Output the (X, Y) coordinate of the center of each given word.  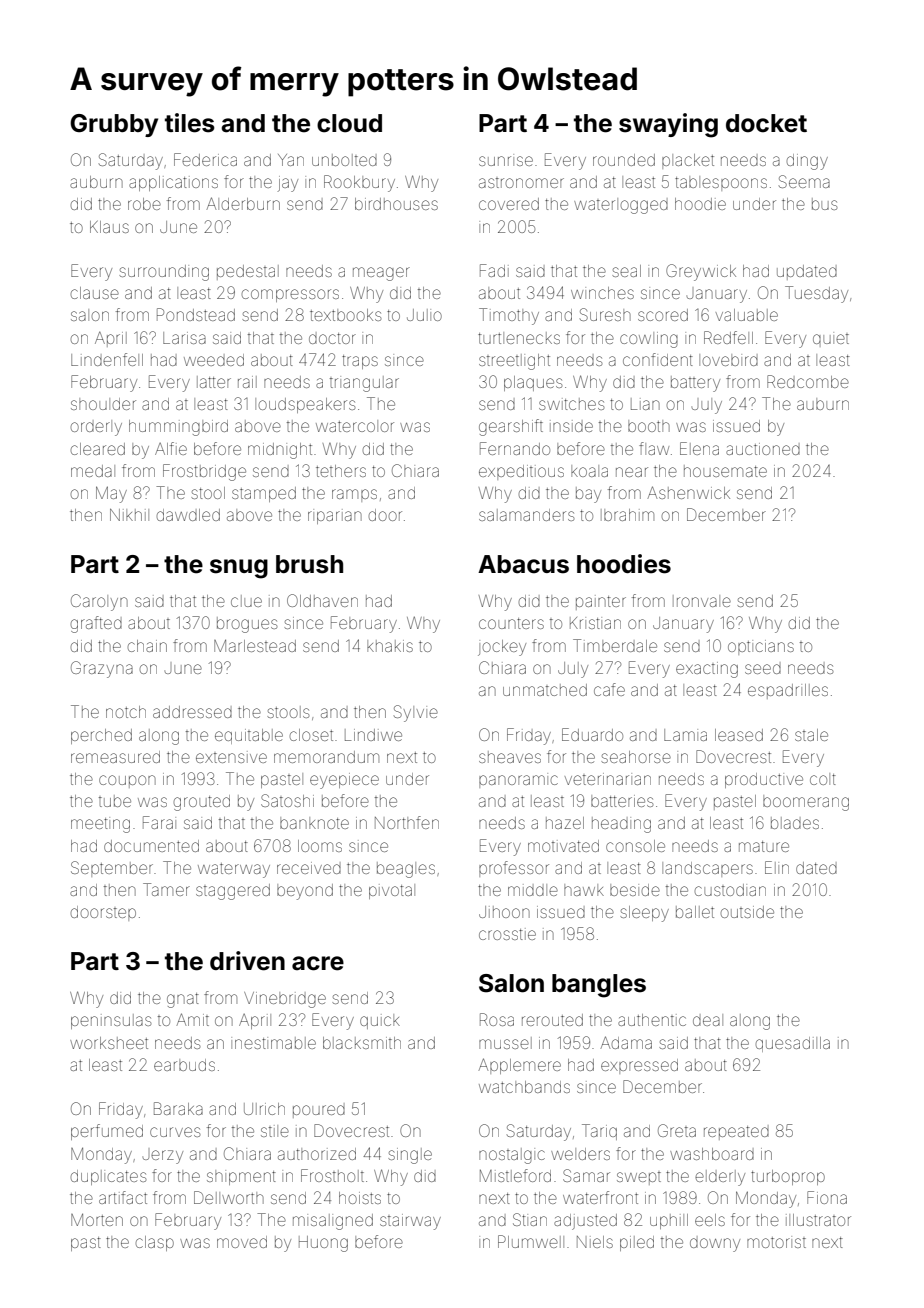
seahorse (636, 757)
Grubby (114, 125)
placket (688, 161)
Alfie (171, 448)
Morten (97, 1219)
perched (101, 736)
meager (381, 274)
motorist (776, 1242)
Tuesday (816, 294)
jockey (502, 648)
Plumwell (531, 1241)
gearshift (511, 427)
